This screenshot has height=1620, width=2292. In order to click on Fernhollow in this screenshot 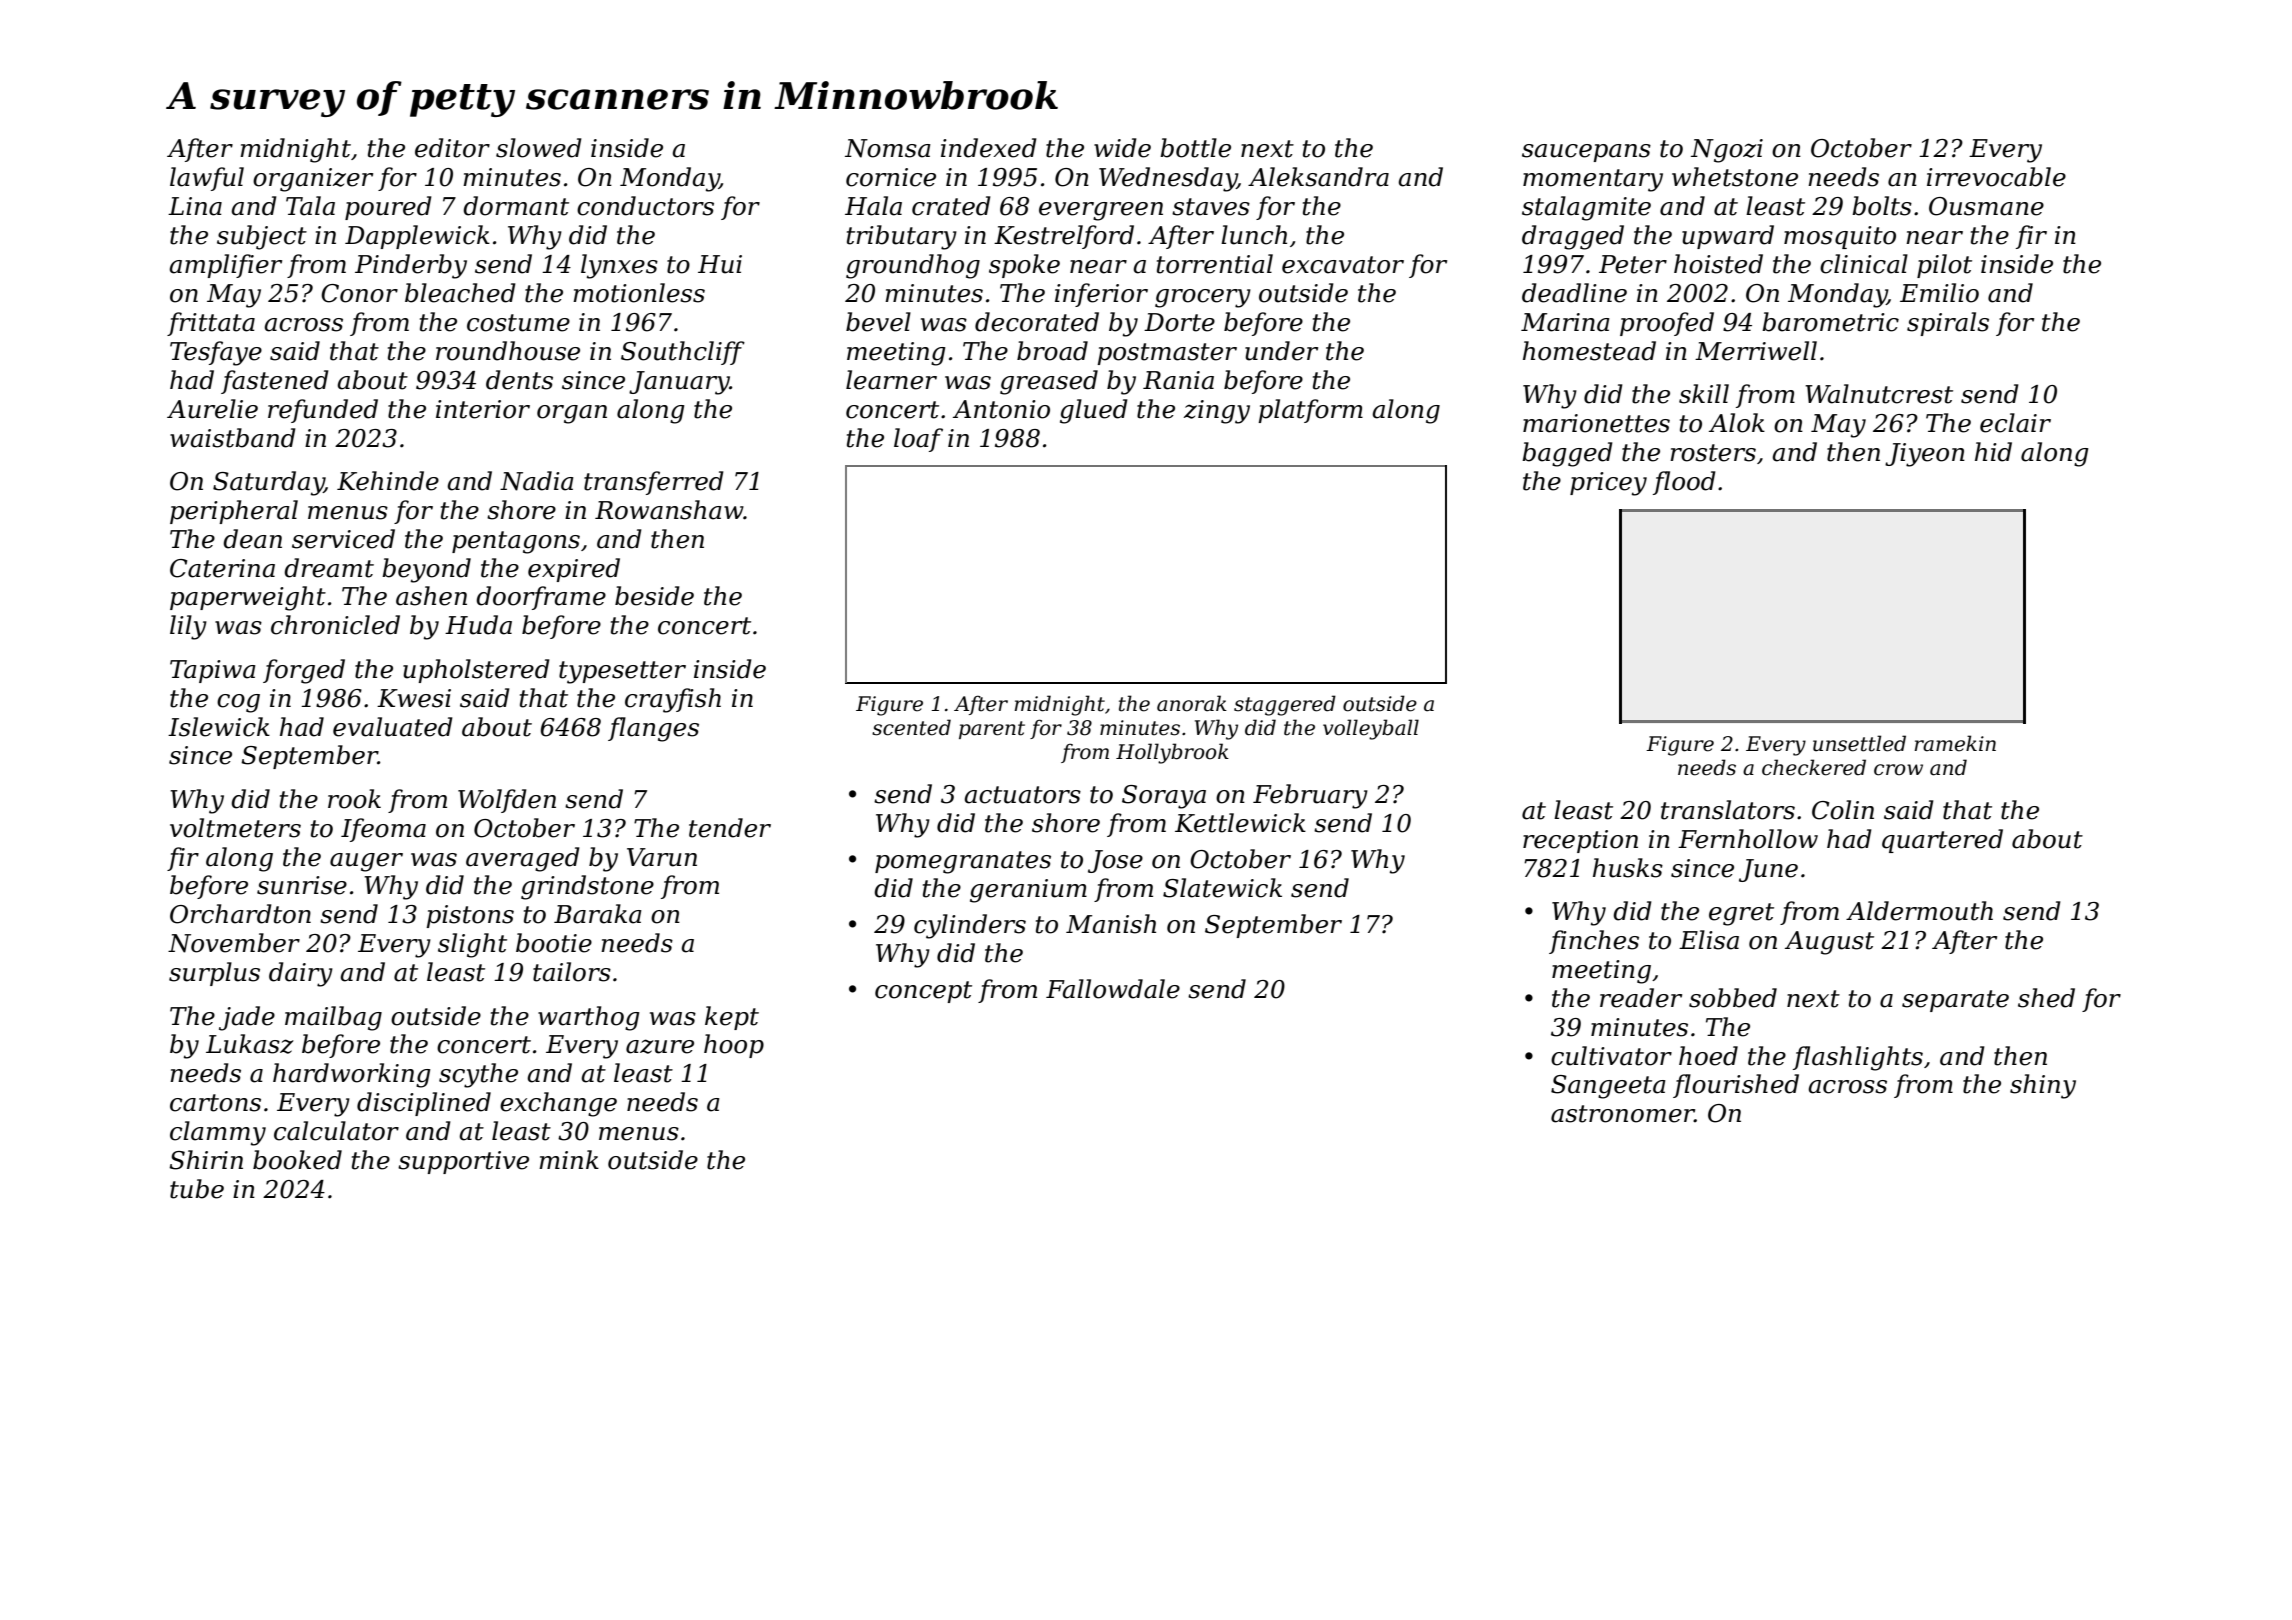, I will do `click(1748, 839)`.
